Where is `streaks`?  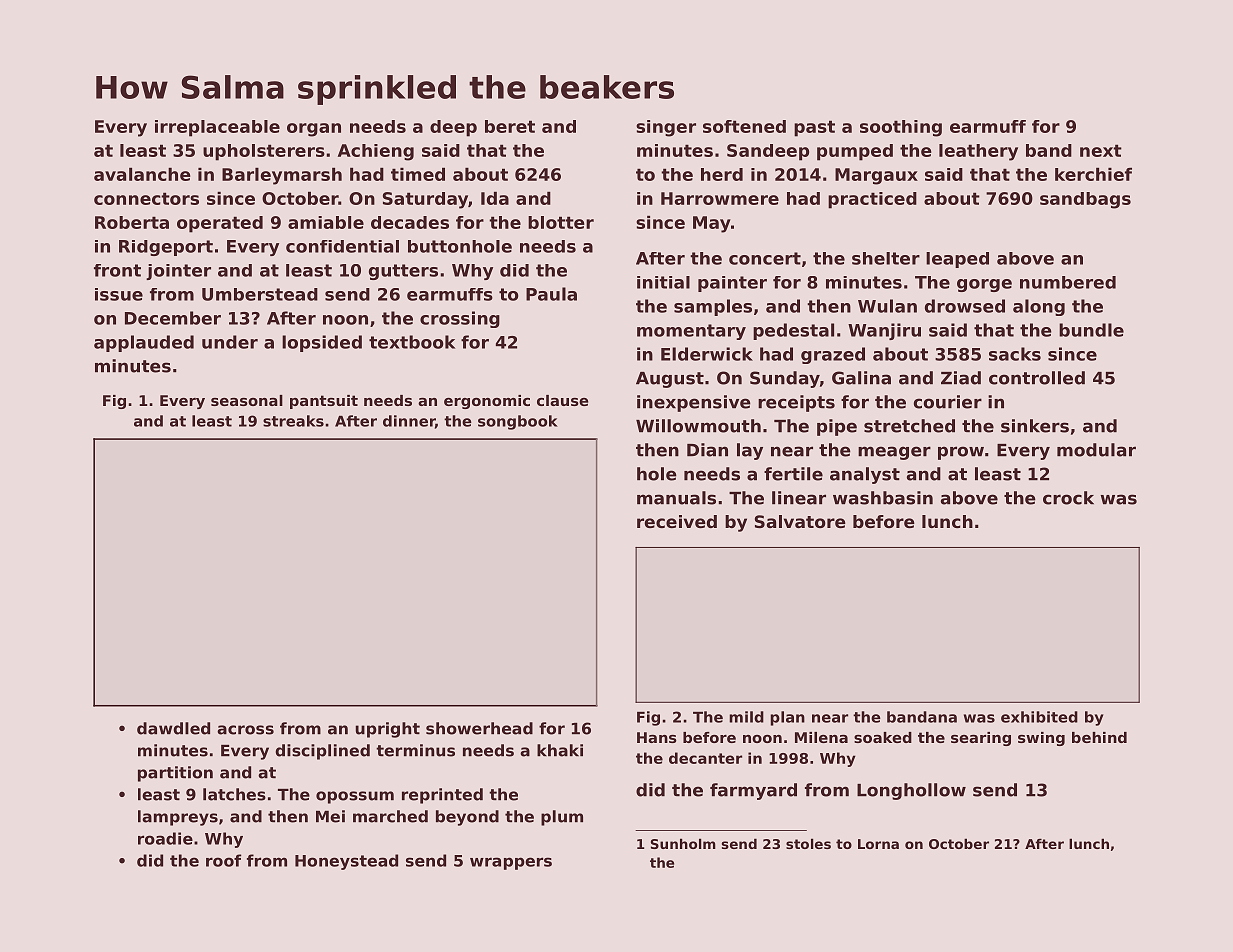 streaks is located at coordinates (293, 421).
